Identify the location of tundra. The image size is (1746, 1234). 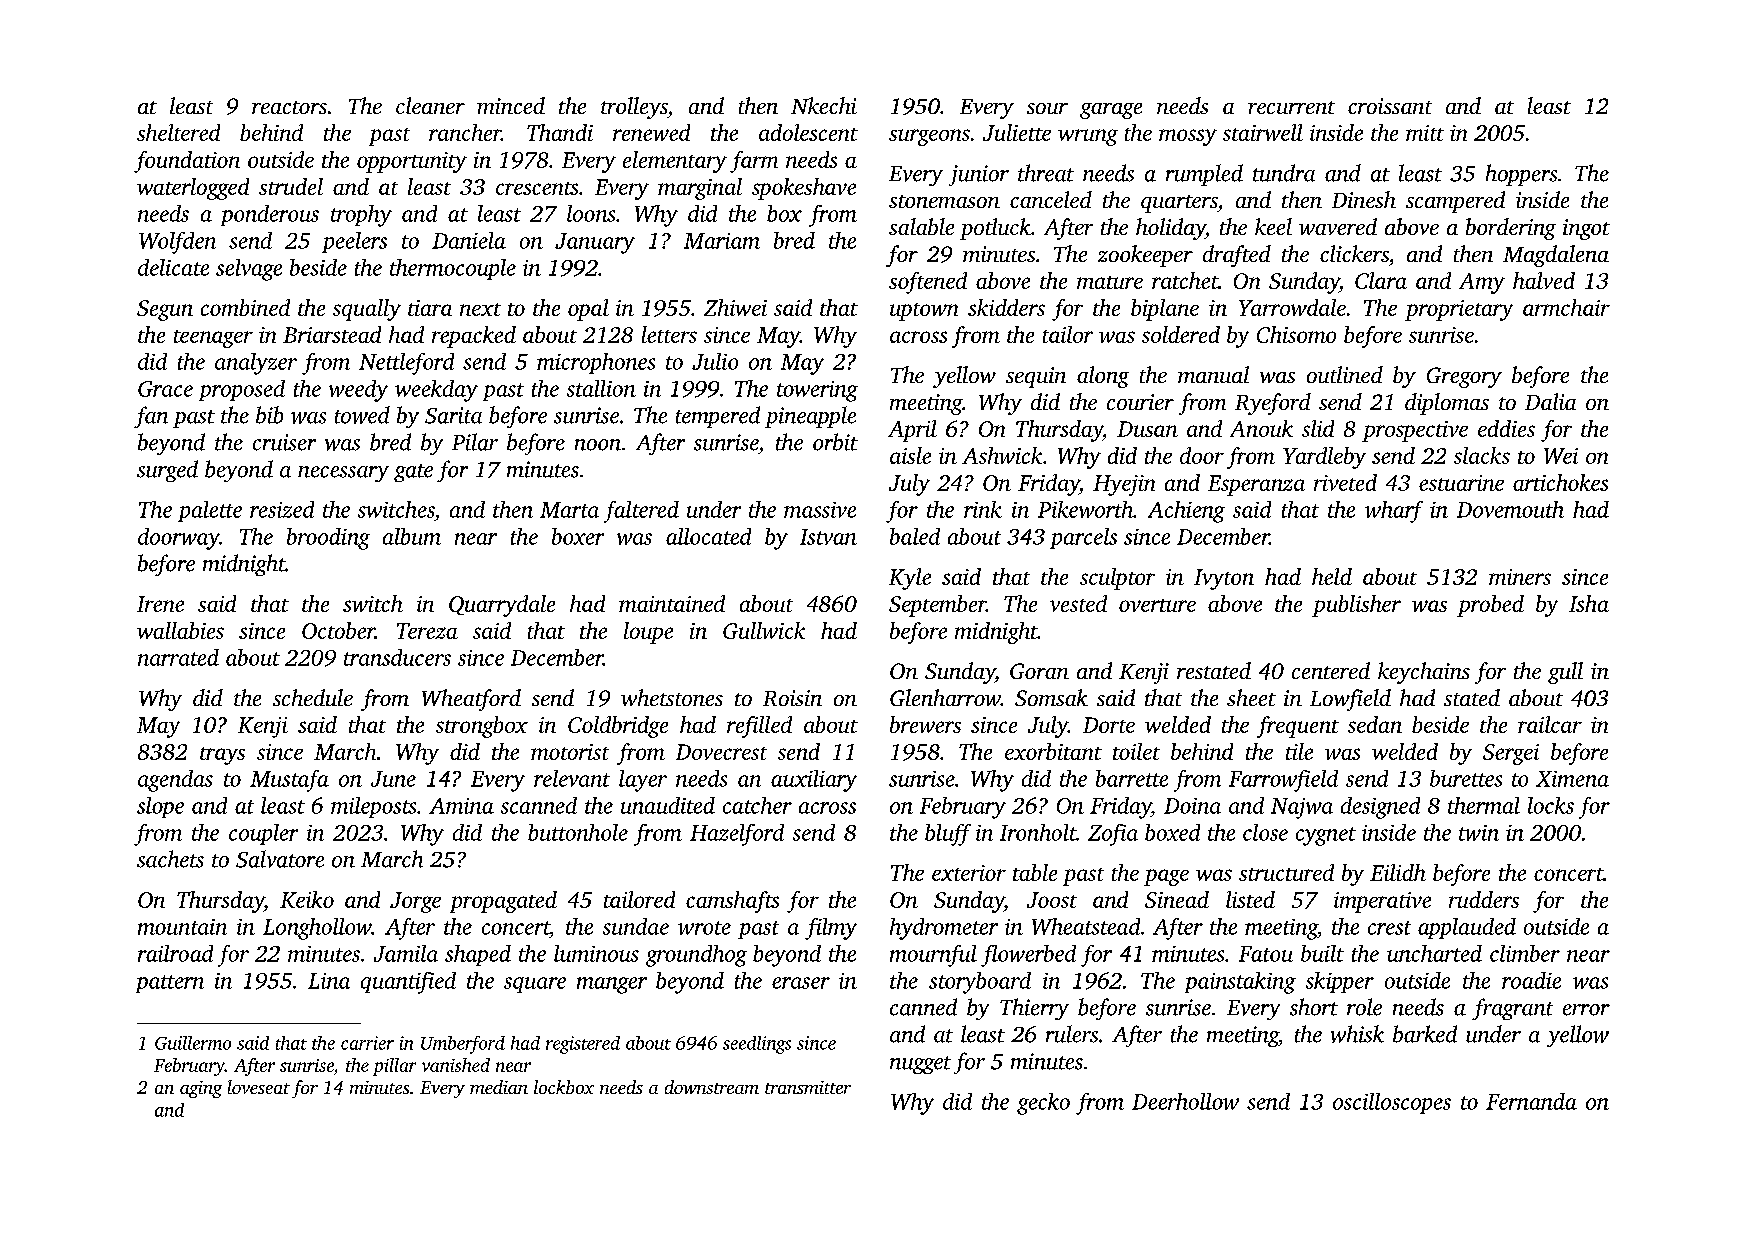
(1284, 173).
